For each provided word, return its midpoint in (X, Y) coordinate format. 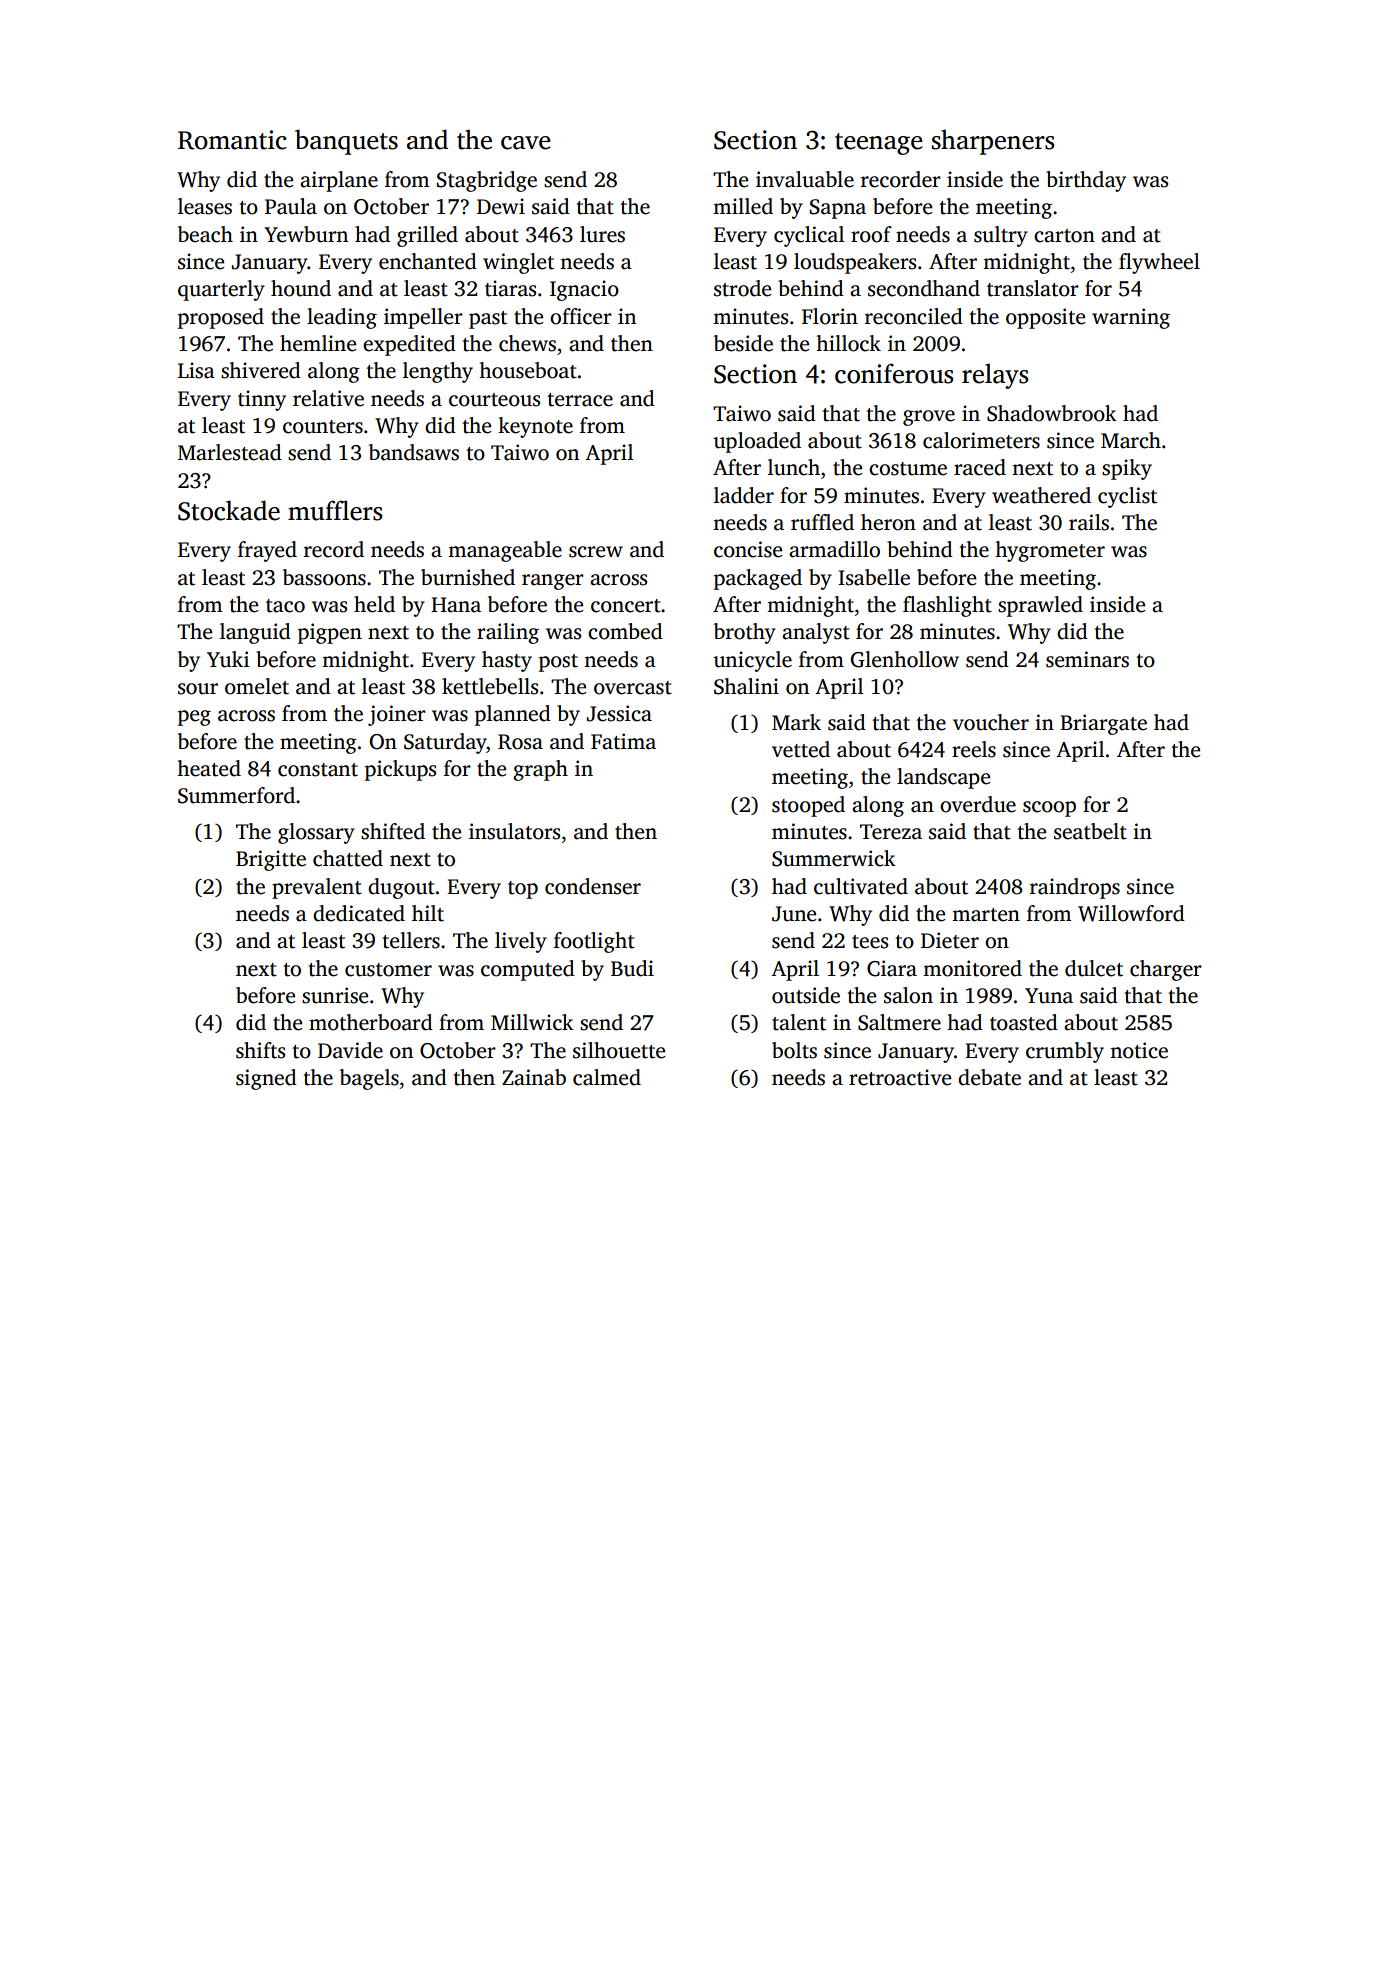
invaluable (805, 179)
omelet (257, 686)
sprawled (1040, 606)
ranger (553, 582)
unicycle (752, 661)
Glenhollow (905, 659)
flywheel (1159, 263)
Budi (632, 968)
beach (205, 234)
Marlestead (230, 452)
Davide (350, 1050)
